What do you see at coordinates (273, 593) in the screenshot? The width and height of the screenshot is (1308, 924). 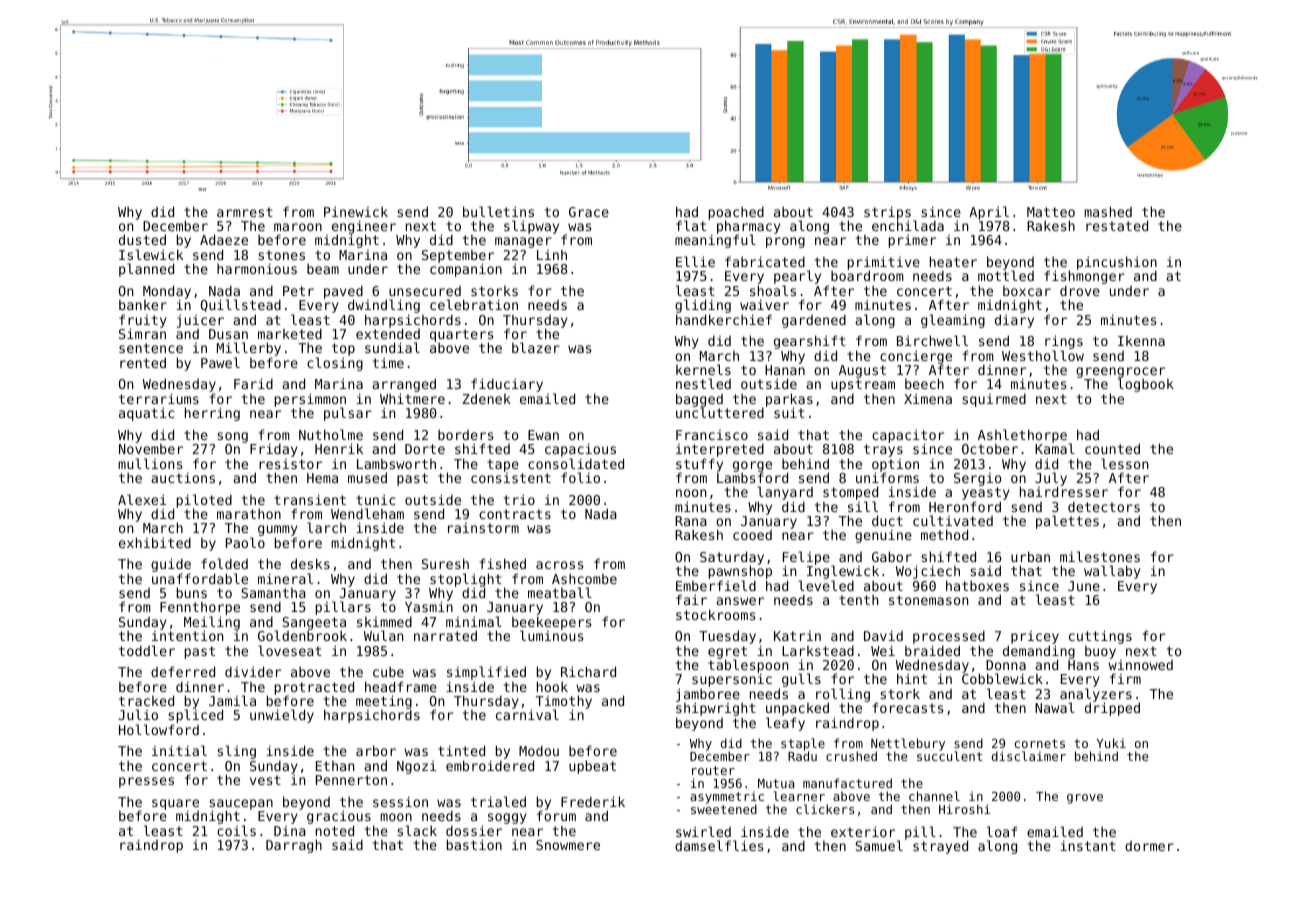 I see `Samantha` at bounding box center [273, 593].
